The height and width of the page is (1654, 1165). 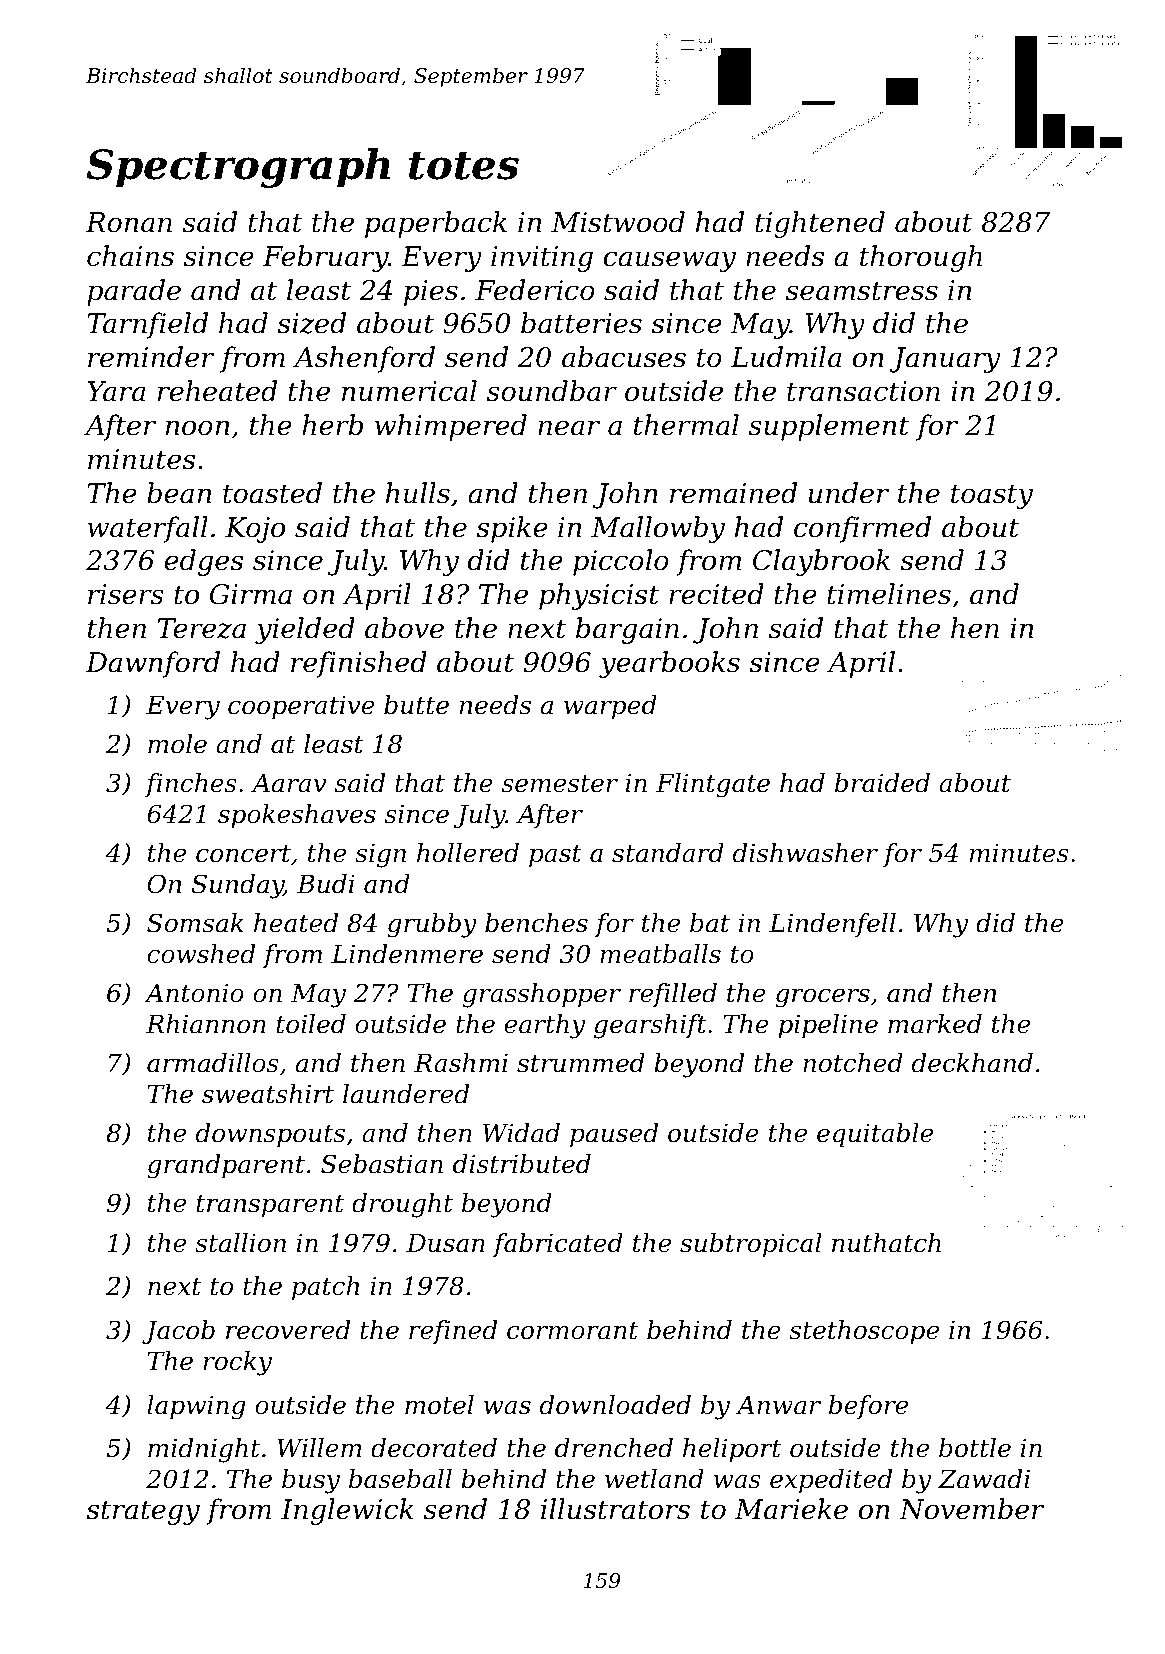 What do you see at coordinates (829, 427) in the page?
I see `supplement` at bounding box center [829, 427].
